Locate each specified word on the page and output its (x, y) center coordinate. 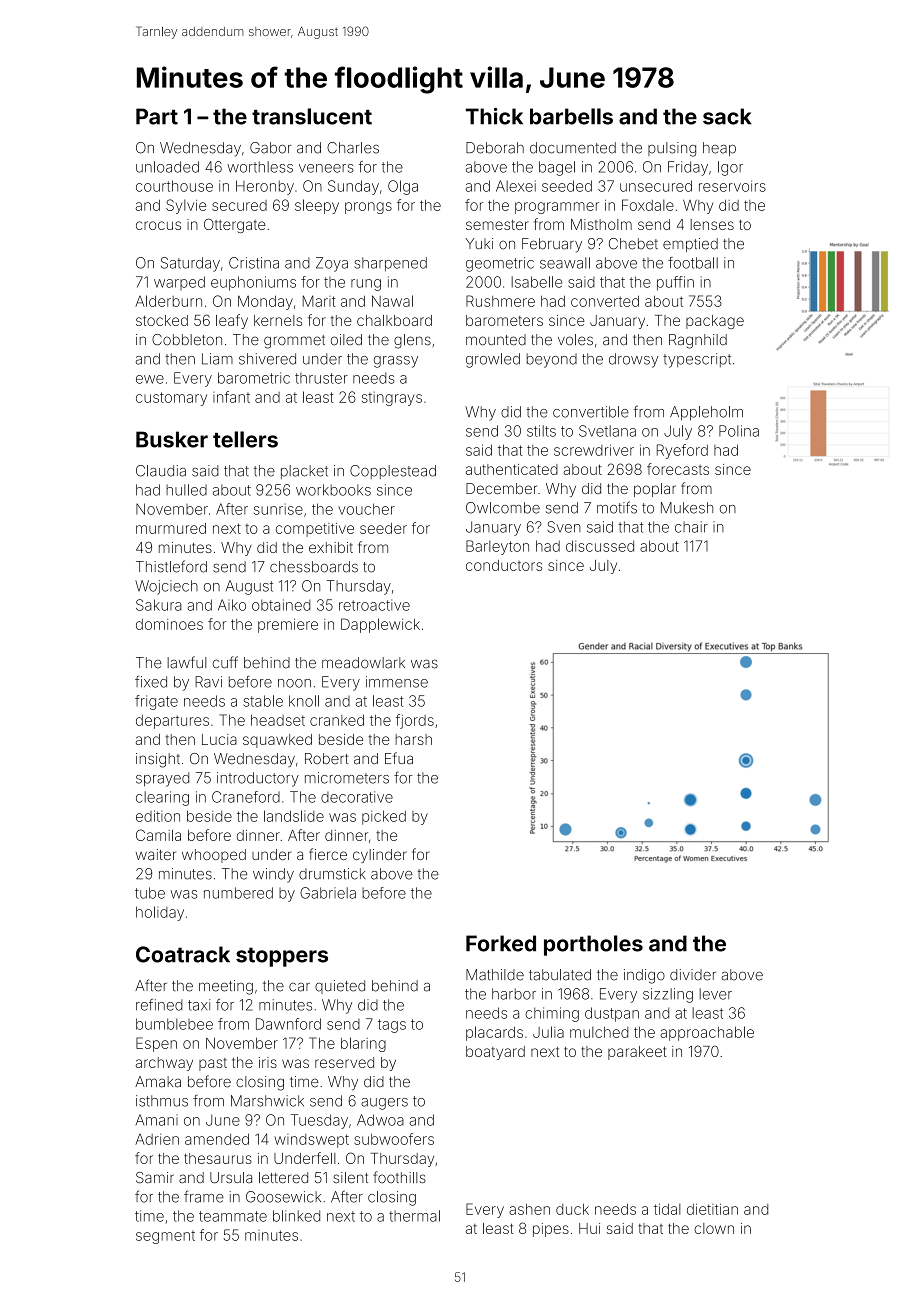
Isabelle (536, 282)
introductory (258, 779)
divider (693, 975)
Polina (739, 431)
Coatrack (183, 954)
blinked (296, 1216)
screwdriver (594, 450)
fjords (415, 721)
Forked (501, 943)
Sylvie (186, 206)
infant (231, 397)
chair (691, 527)
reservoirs (732, 186)
